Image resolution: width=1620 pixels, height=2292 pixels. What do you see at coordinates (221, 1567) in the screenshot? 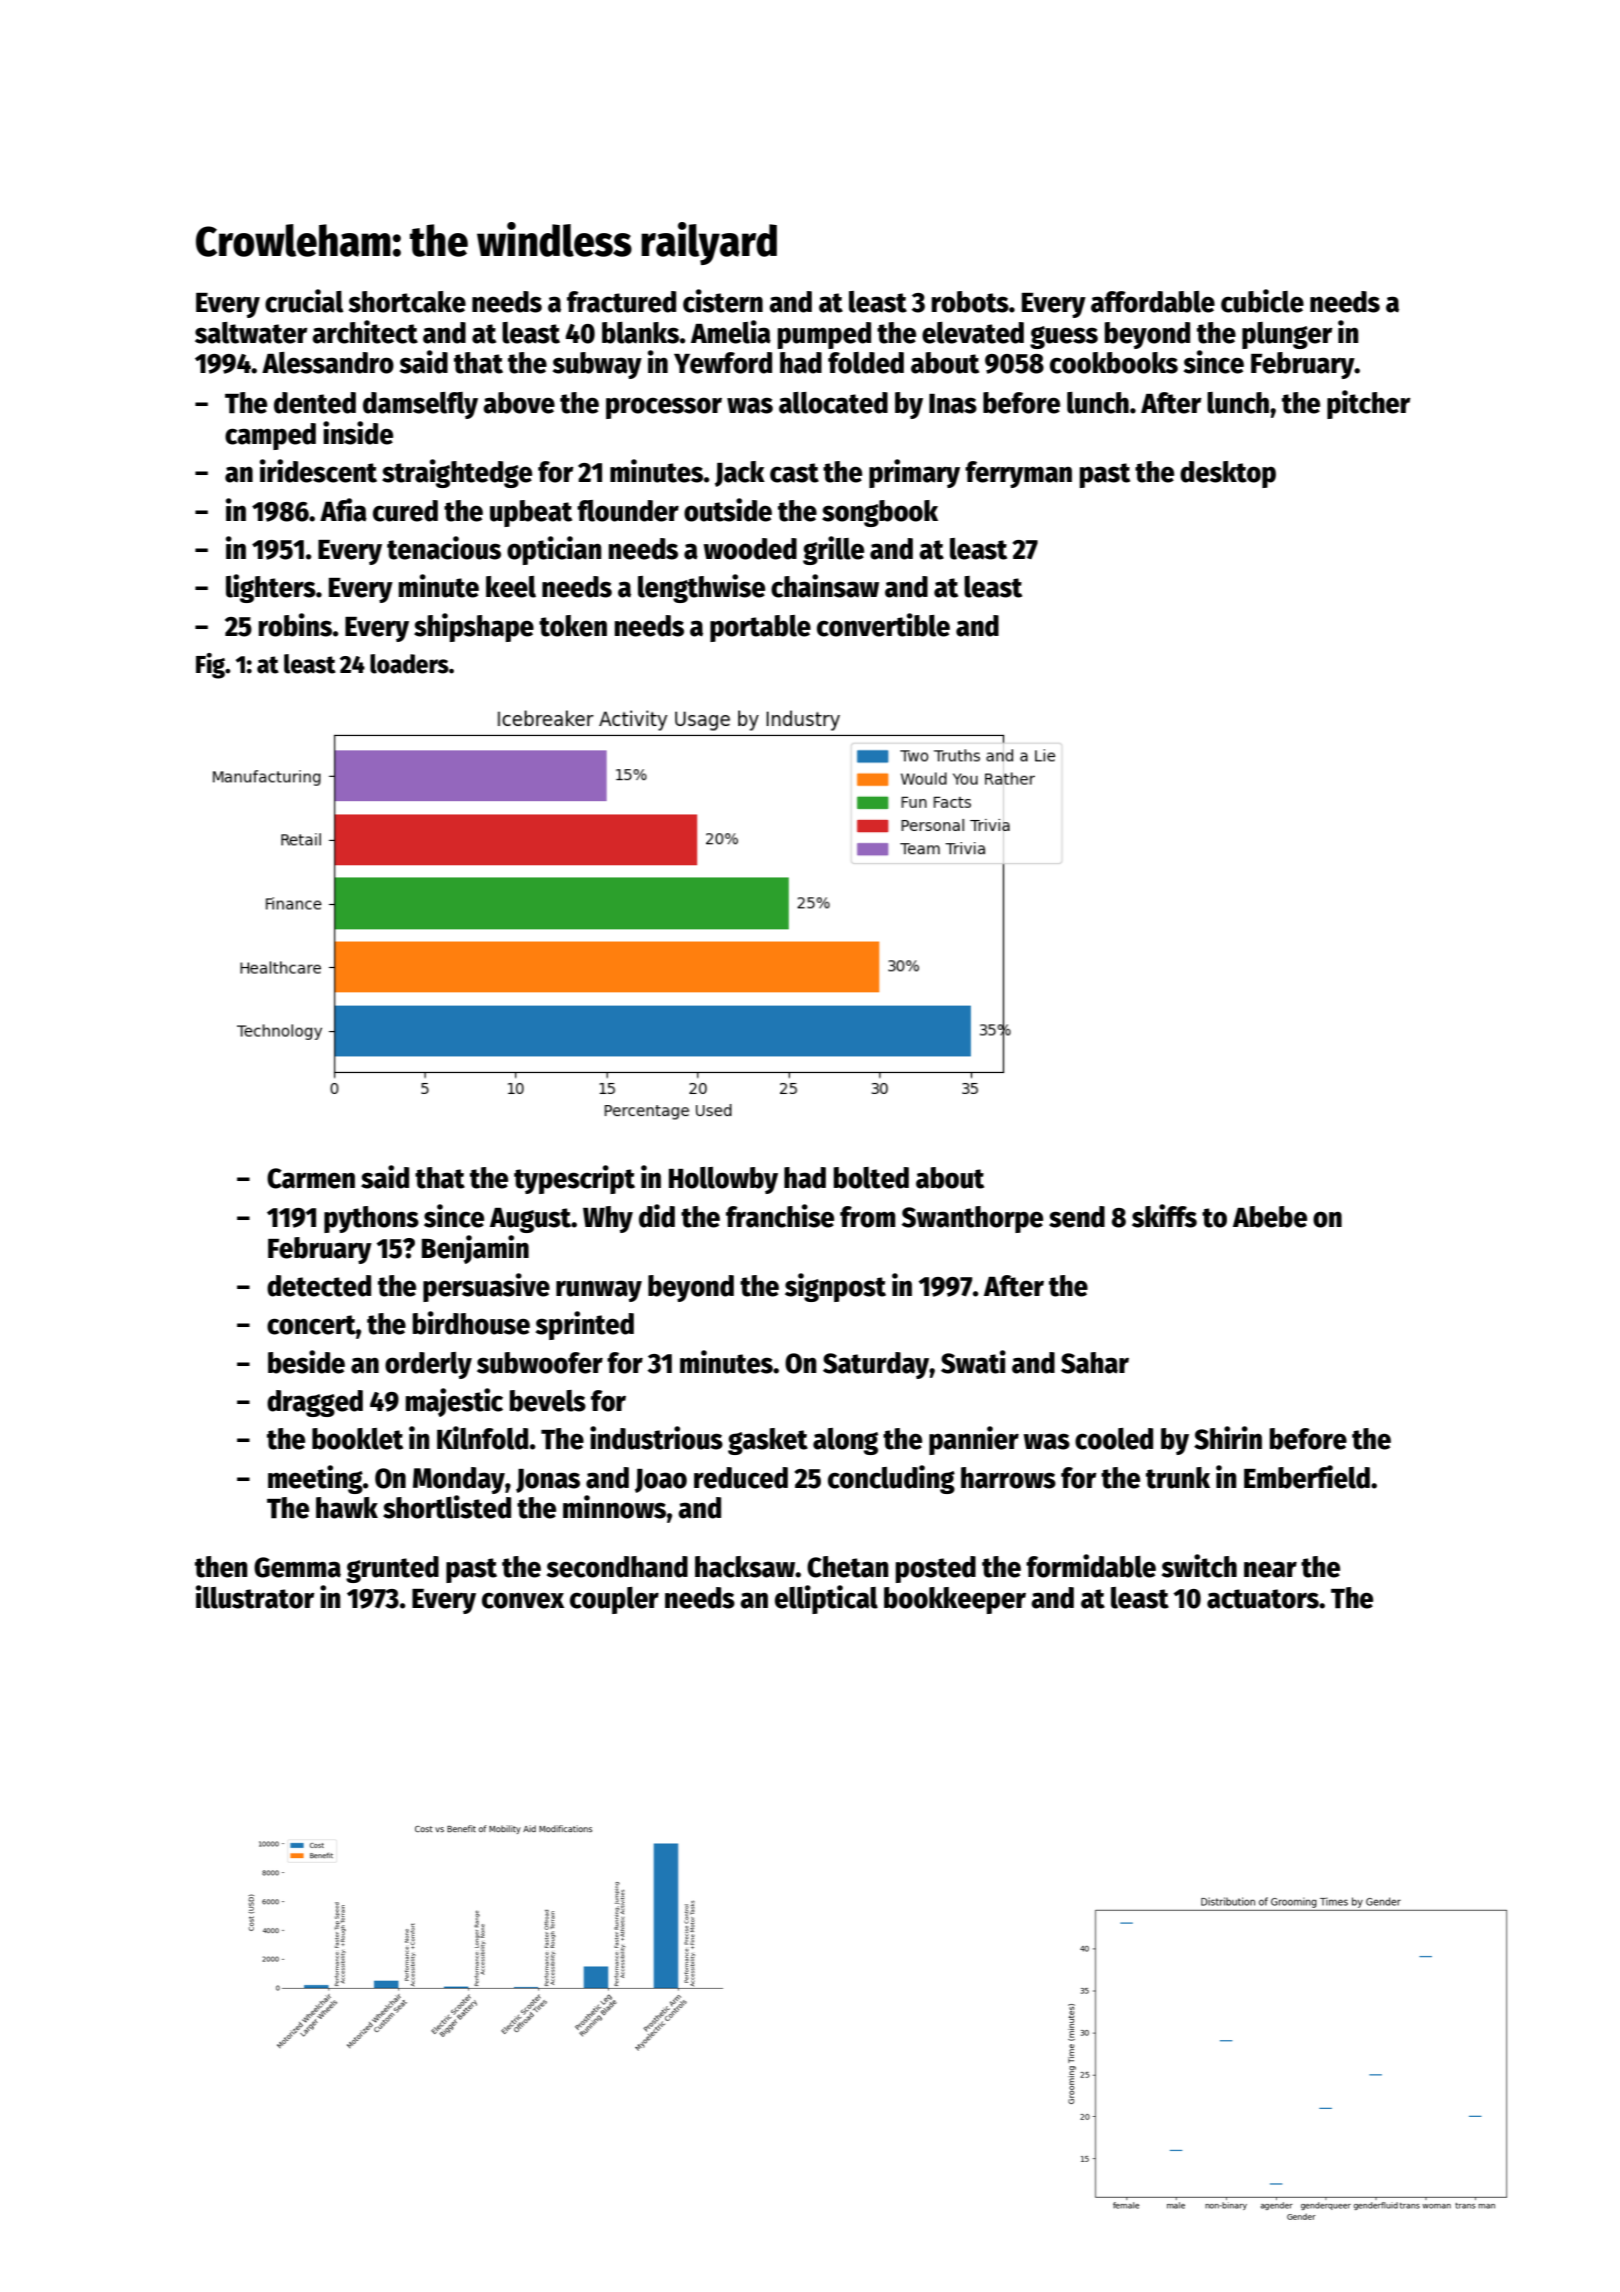
I see `then` at bounding box center [221, 1567].
